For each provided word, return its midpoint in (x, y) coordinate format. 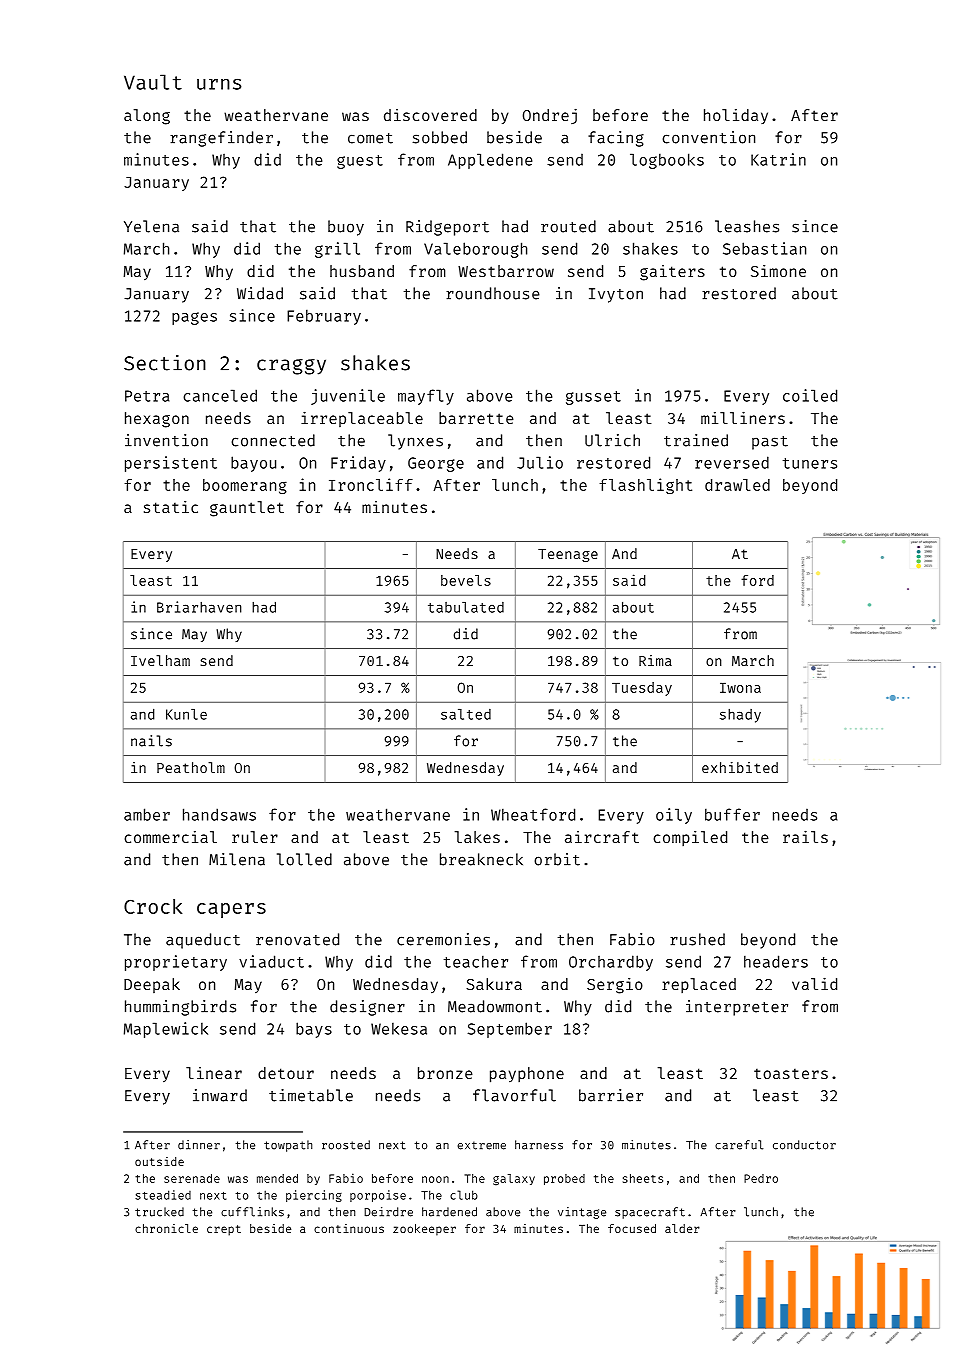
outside (159, 1161)
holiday (736, 116)
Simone (778, 271)
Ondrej (550, 116)
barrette (476, 418)
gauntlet (247, 509)
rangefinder (221, 139)
